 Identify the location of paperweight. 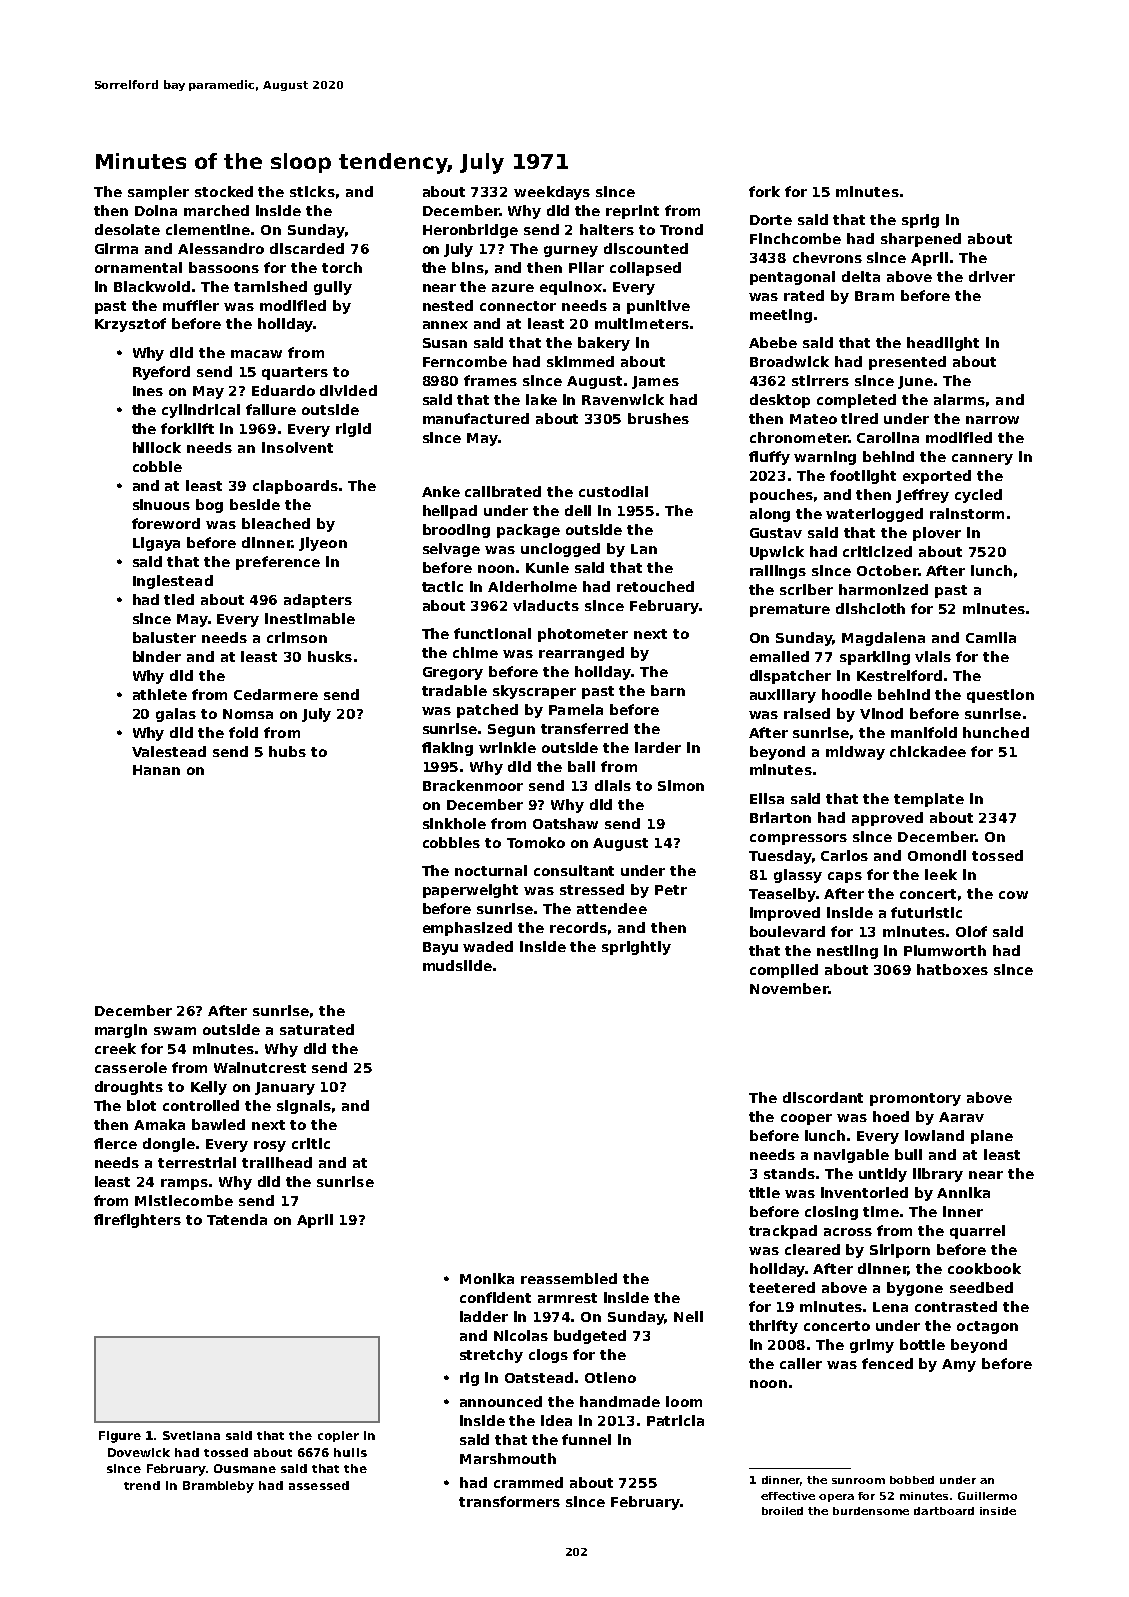
(470, 891).
